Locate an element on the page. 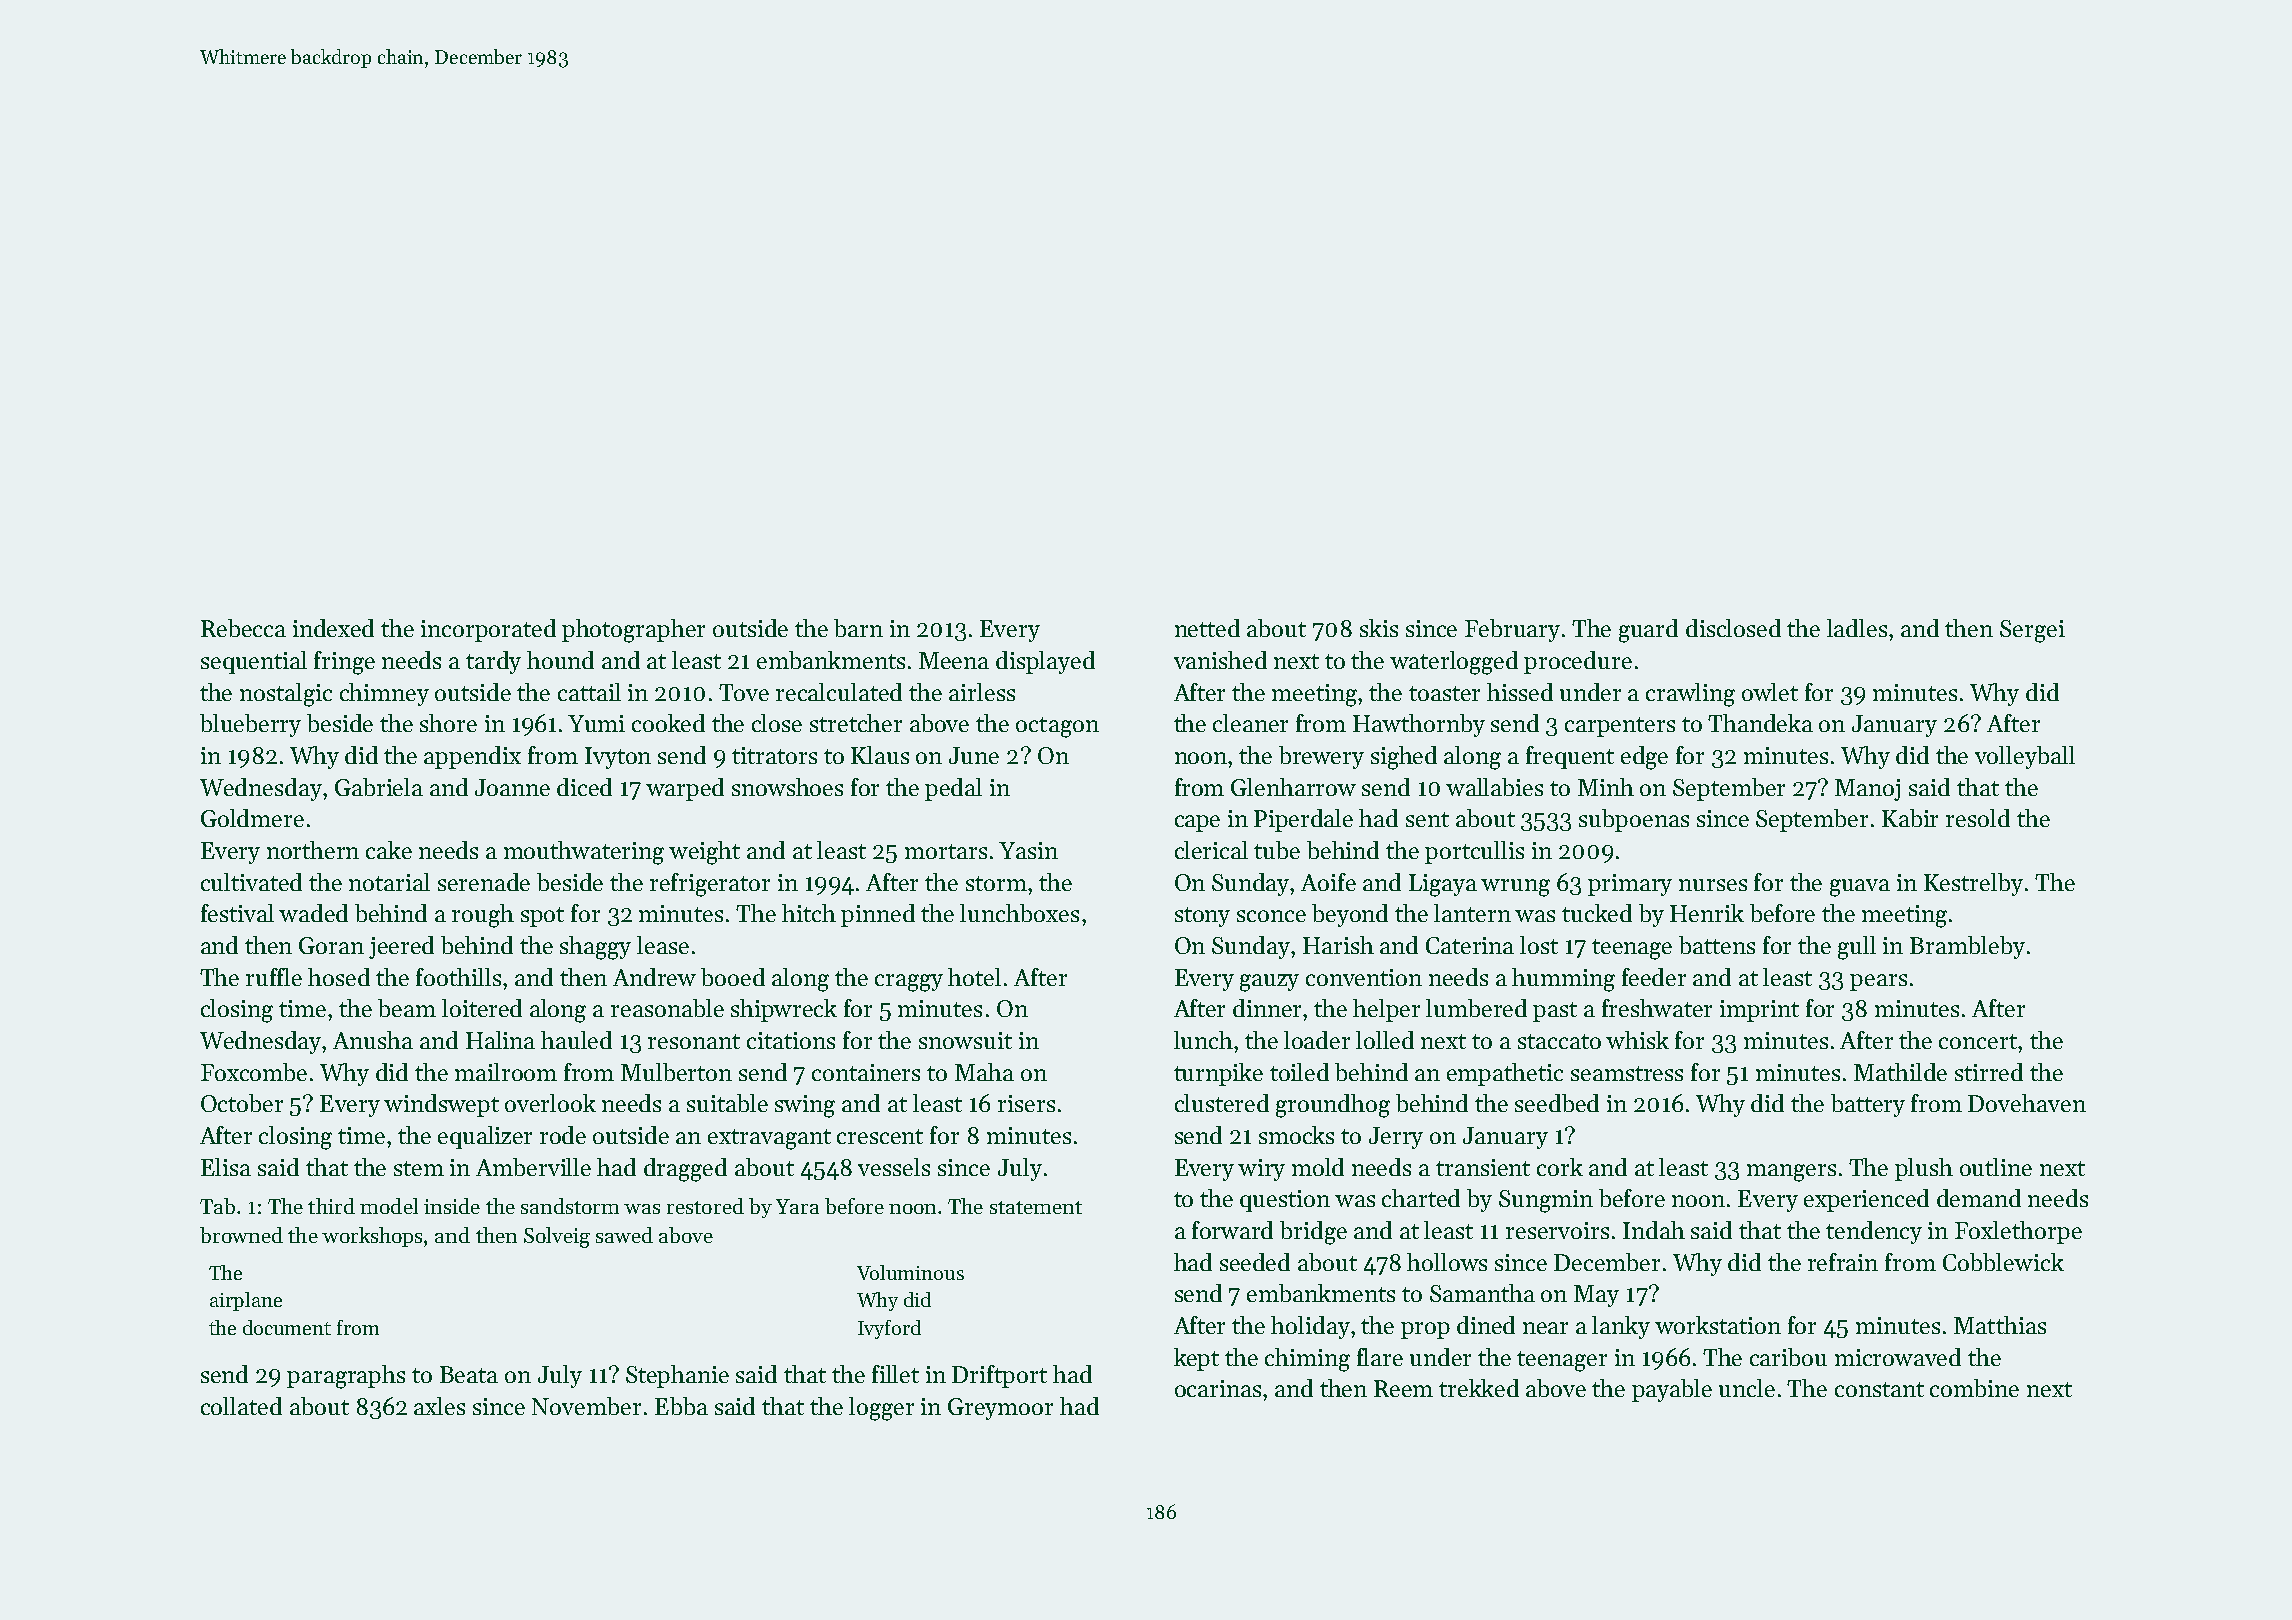 The image size is (2292, 1620). Yasin is located at coordinates (1028, 850).
